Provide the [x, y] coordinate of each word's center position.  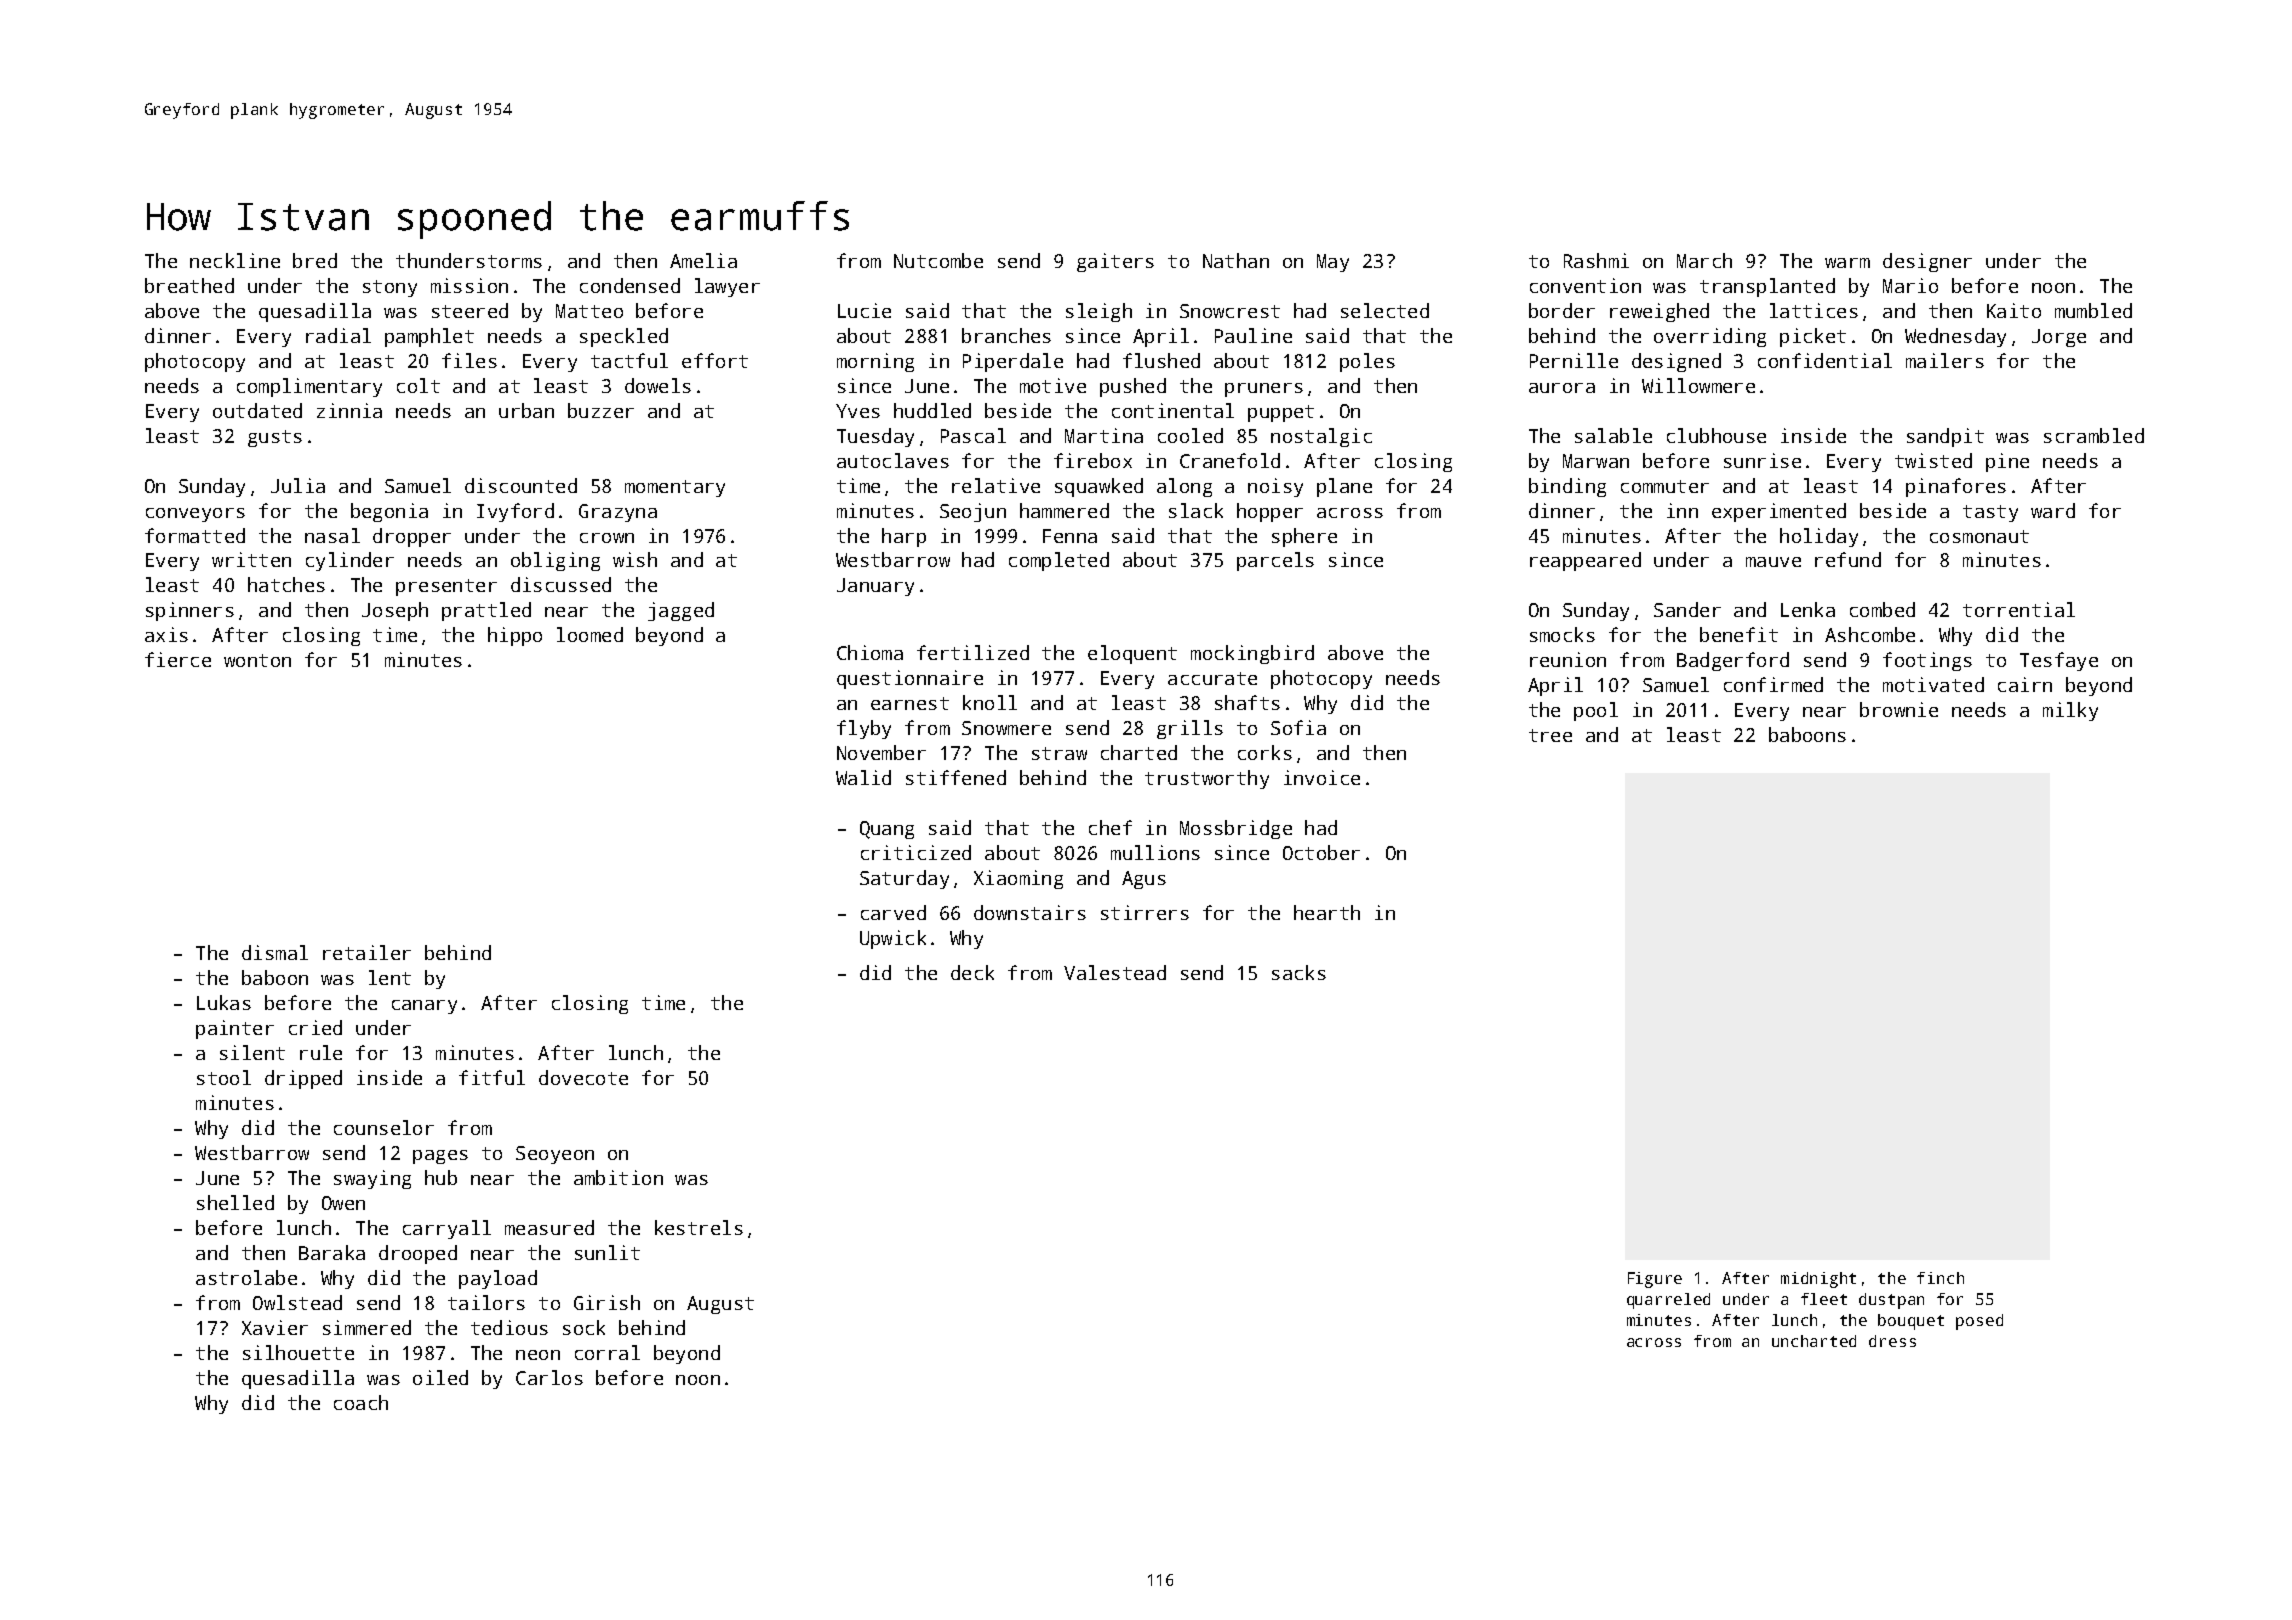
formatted [195, 535]
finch [1940, 1278]
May [1333, 263]
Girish [607, 1302]
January [875, 587]
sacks [1299, 972]
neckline [235, 260]
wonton [257, 660]
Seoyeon [555, 1155]
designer [1927, 262]
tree [1550, 735]
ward [2053, 510]
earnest [910, 703]
